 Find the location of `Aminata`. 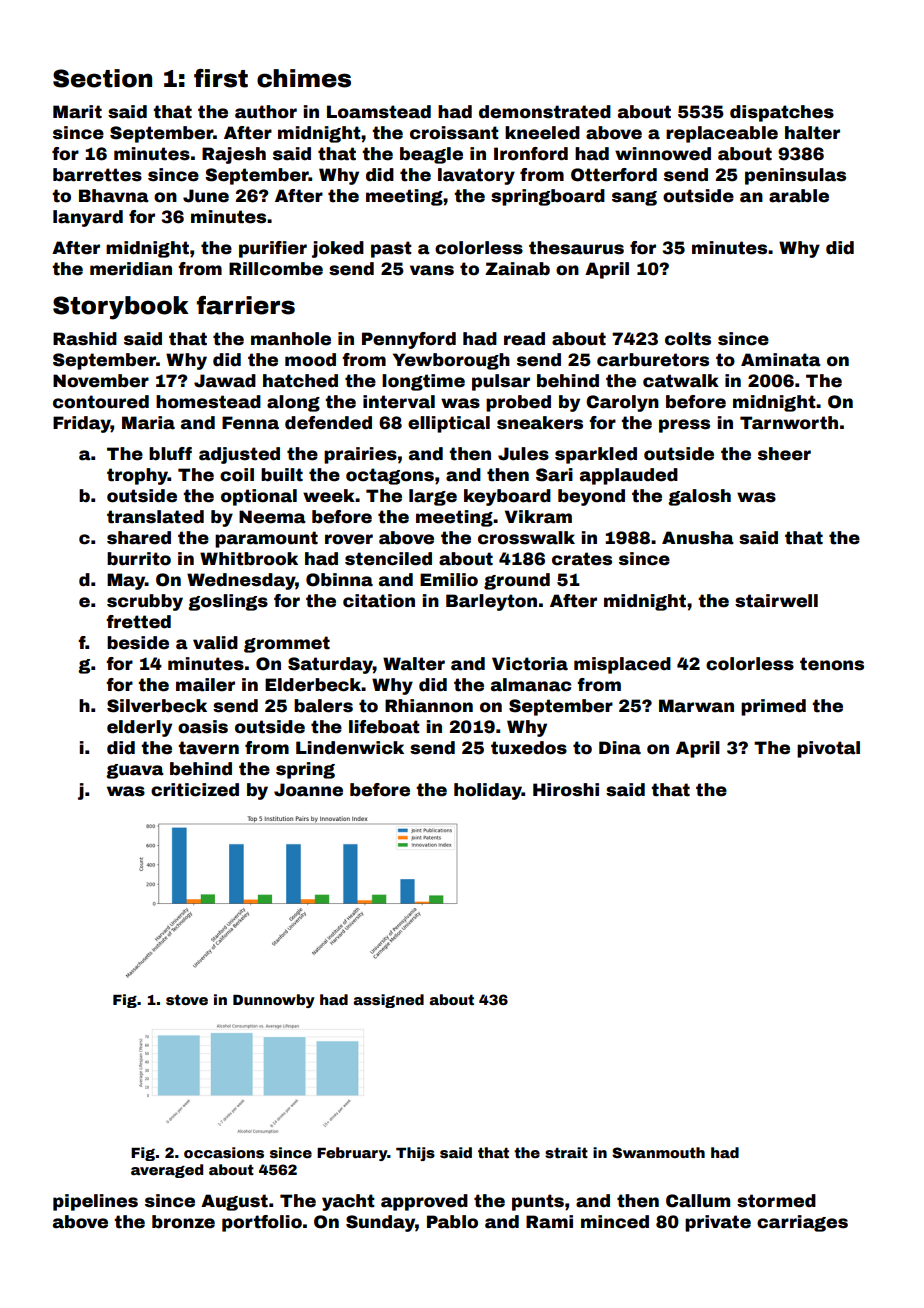

Aminata is located at coordinates (781, 360).
